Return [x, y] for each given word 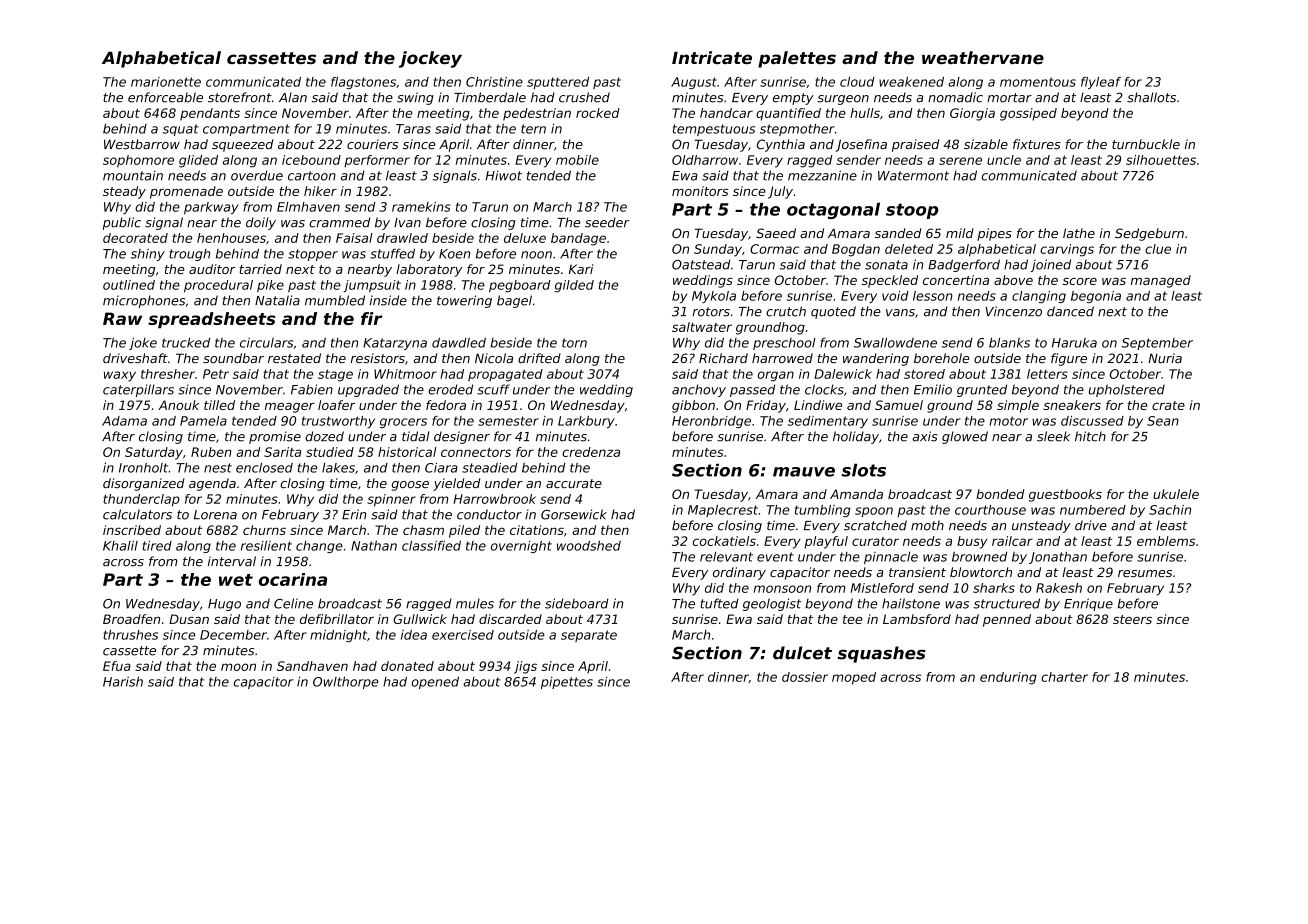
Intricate [712, 57]
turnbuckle [1146, 144]
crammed [339, 222]
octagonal [833, 210]
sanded [898, 233]
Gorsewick [574, 514]
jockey [430, 59]
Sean [1163, 421]
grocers [403, 423]
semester [508, 421]
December [233, 635]
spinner [391, 500]
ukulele [1176, 494]
